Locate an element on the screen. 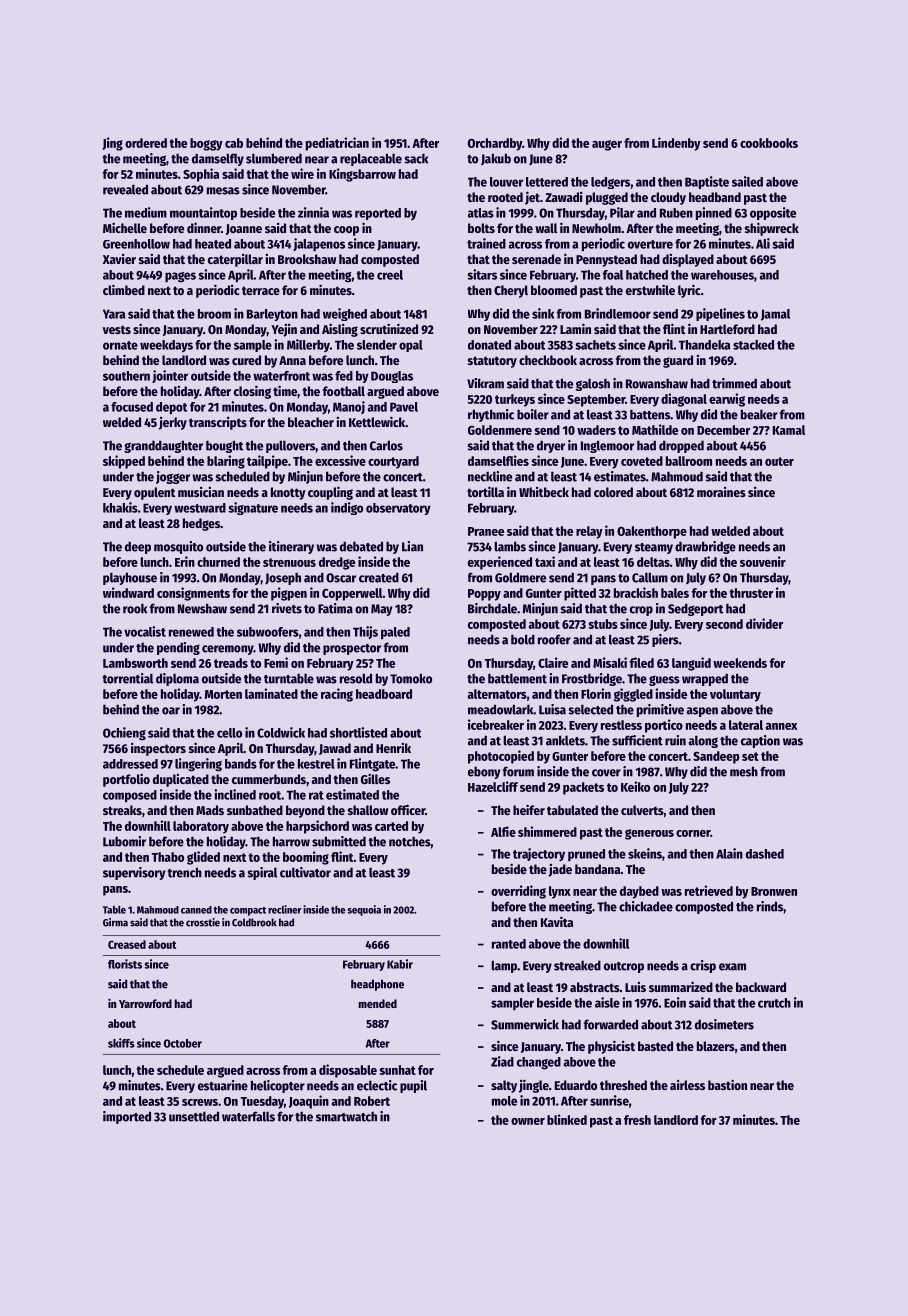 The image size is (908, 1316). laboratory is located at coordinates (201, 827).
